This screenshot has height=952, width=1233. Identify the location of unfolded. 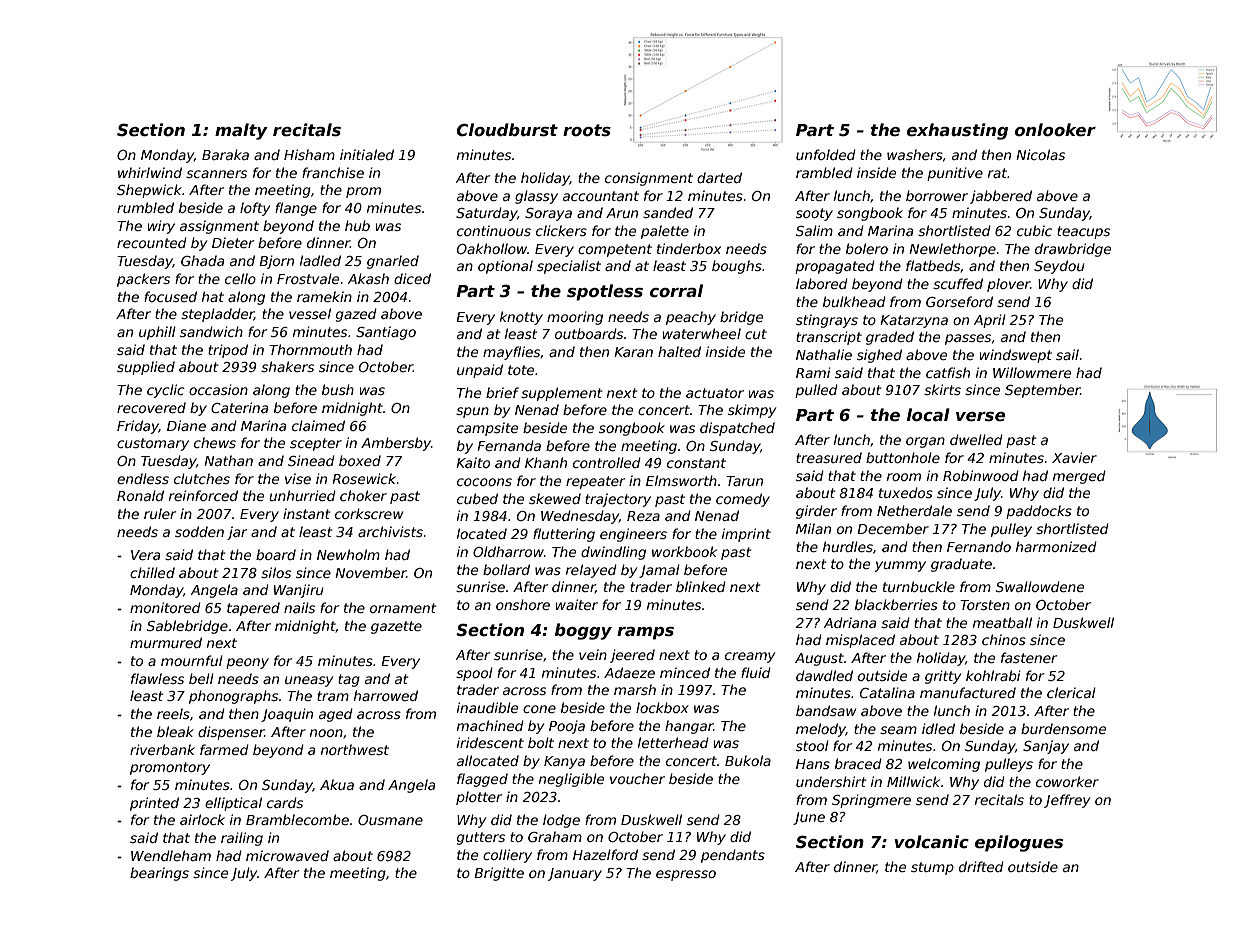
(826, 154).
